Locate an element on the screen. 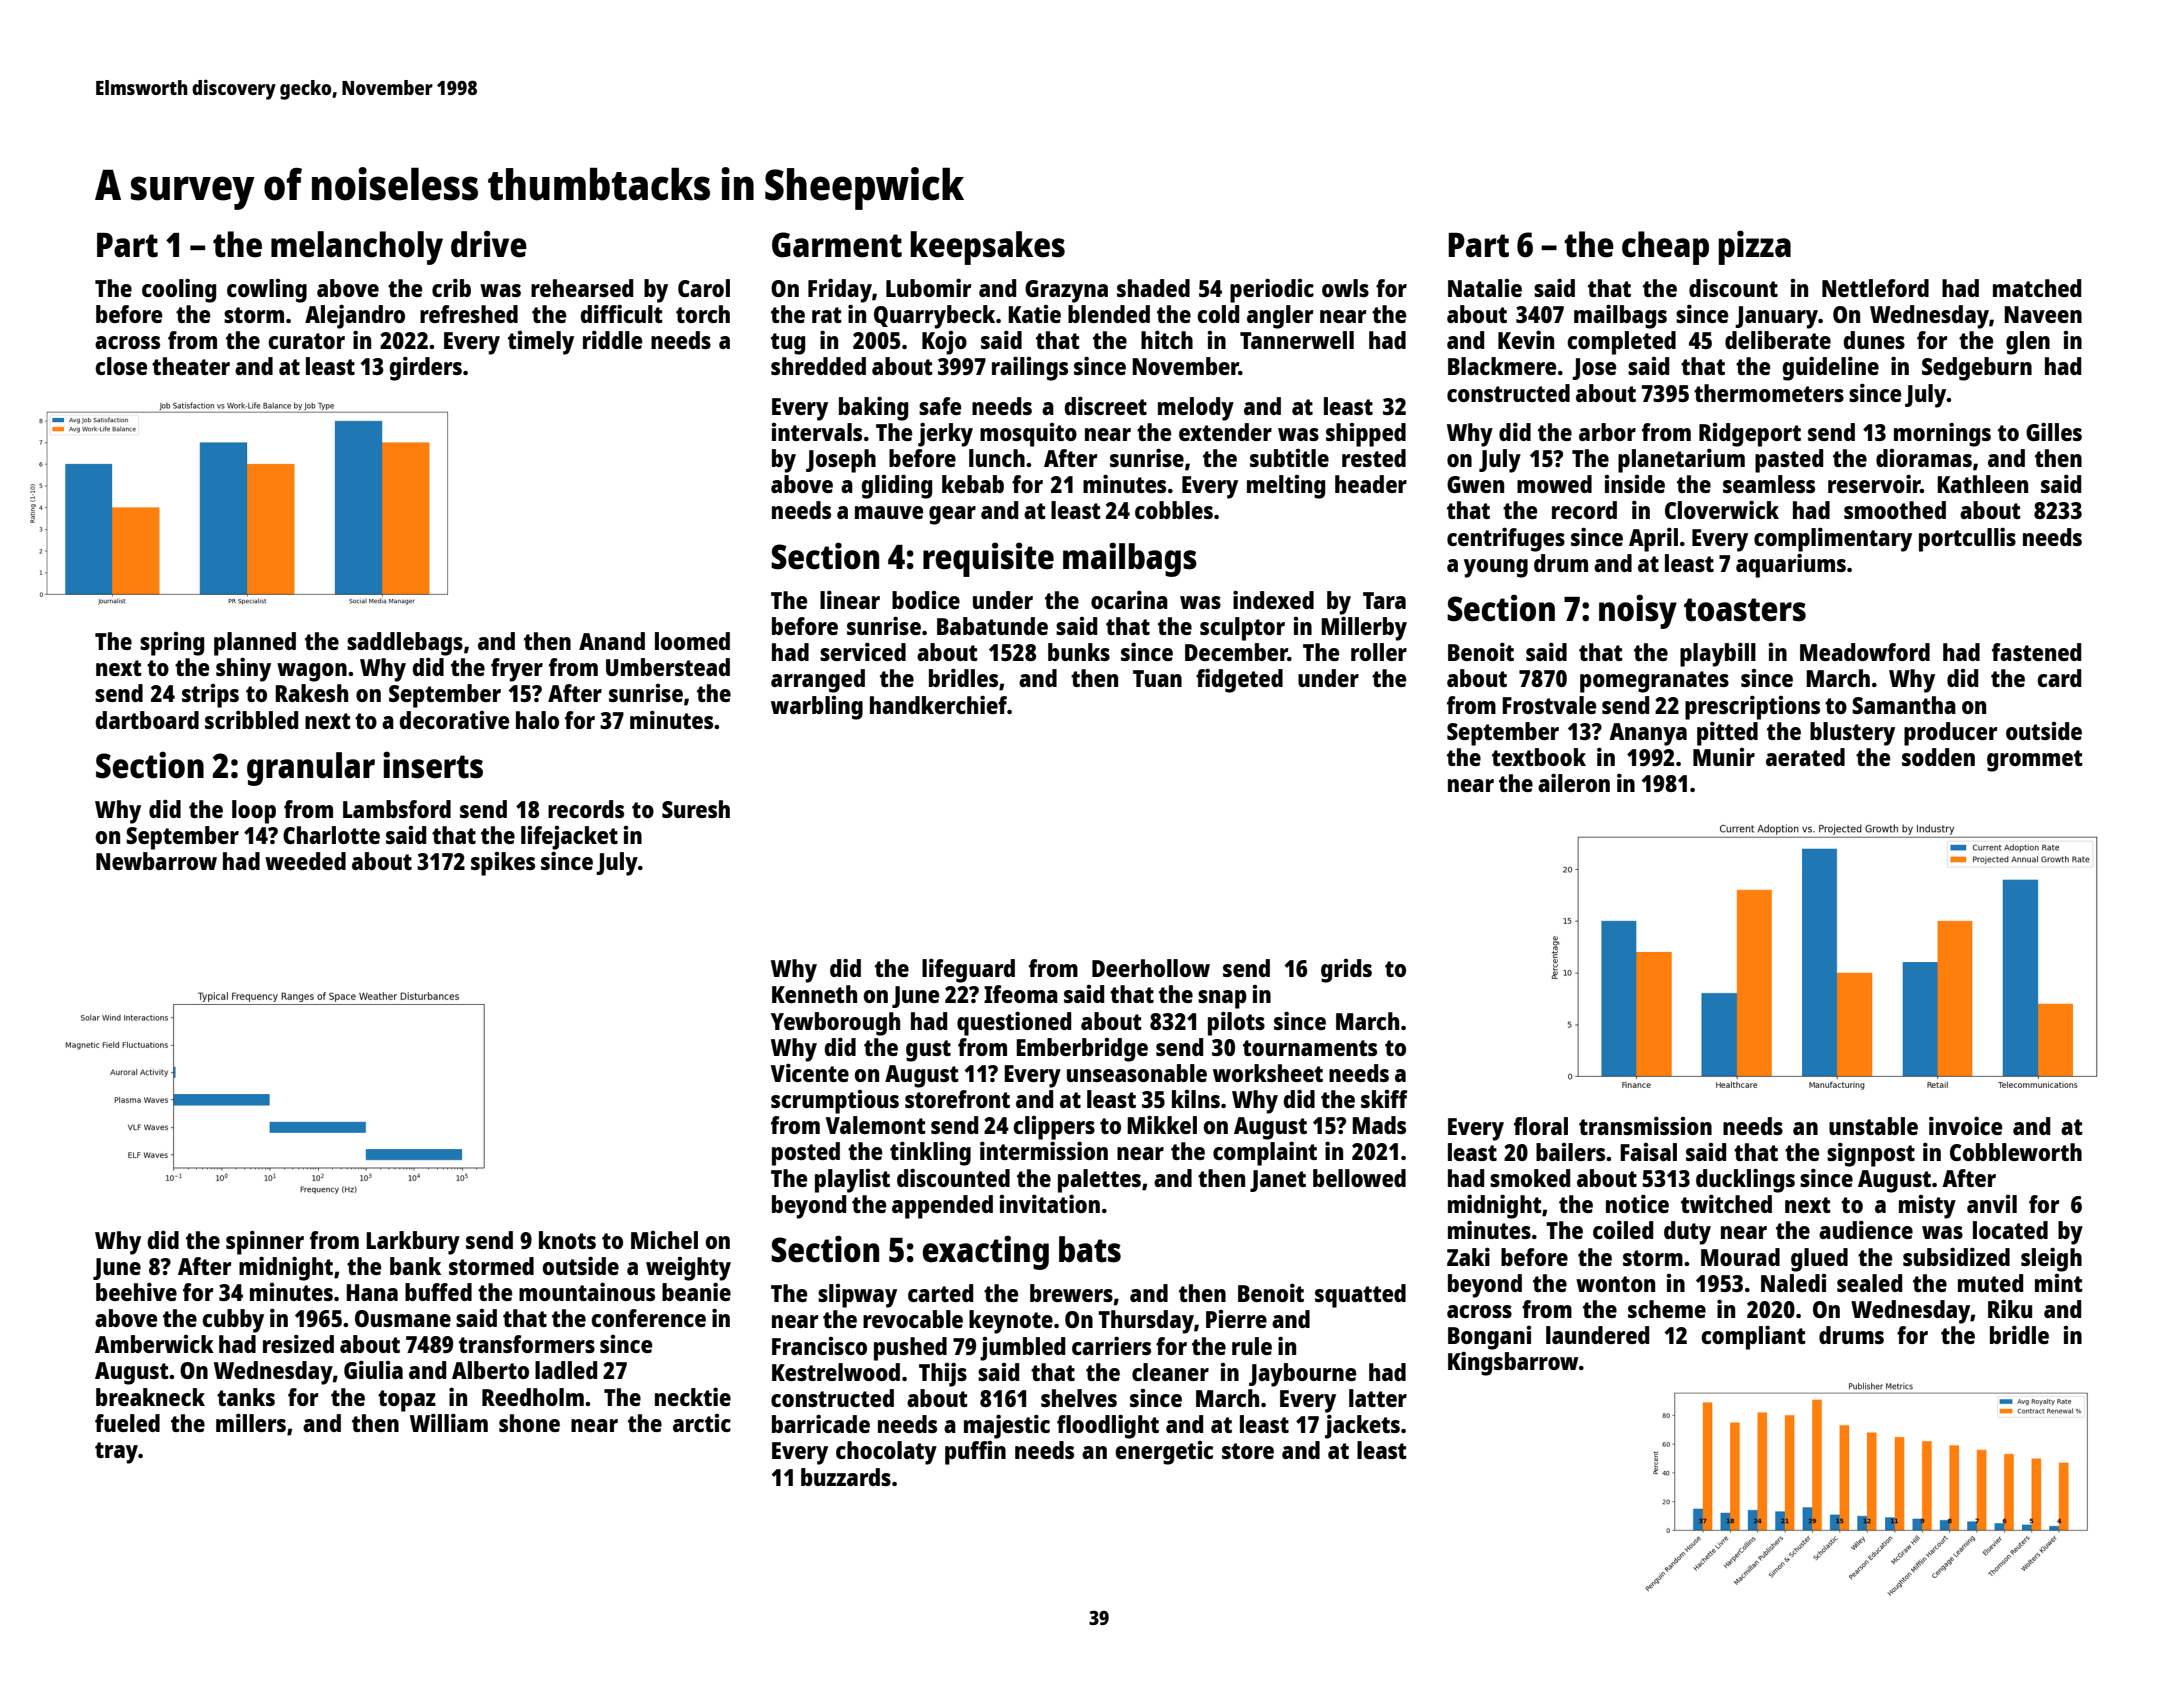  Kingsbarrow is located at coordinates (1513, 1363).
